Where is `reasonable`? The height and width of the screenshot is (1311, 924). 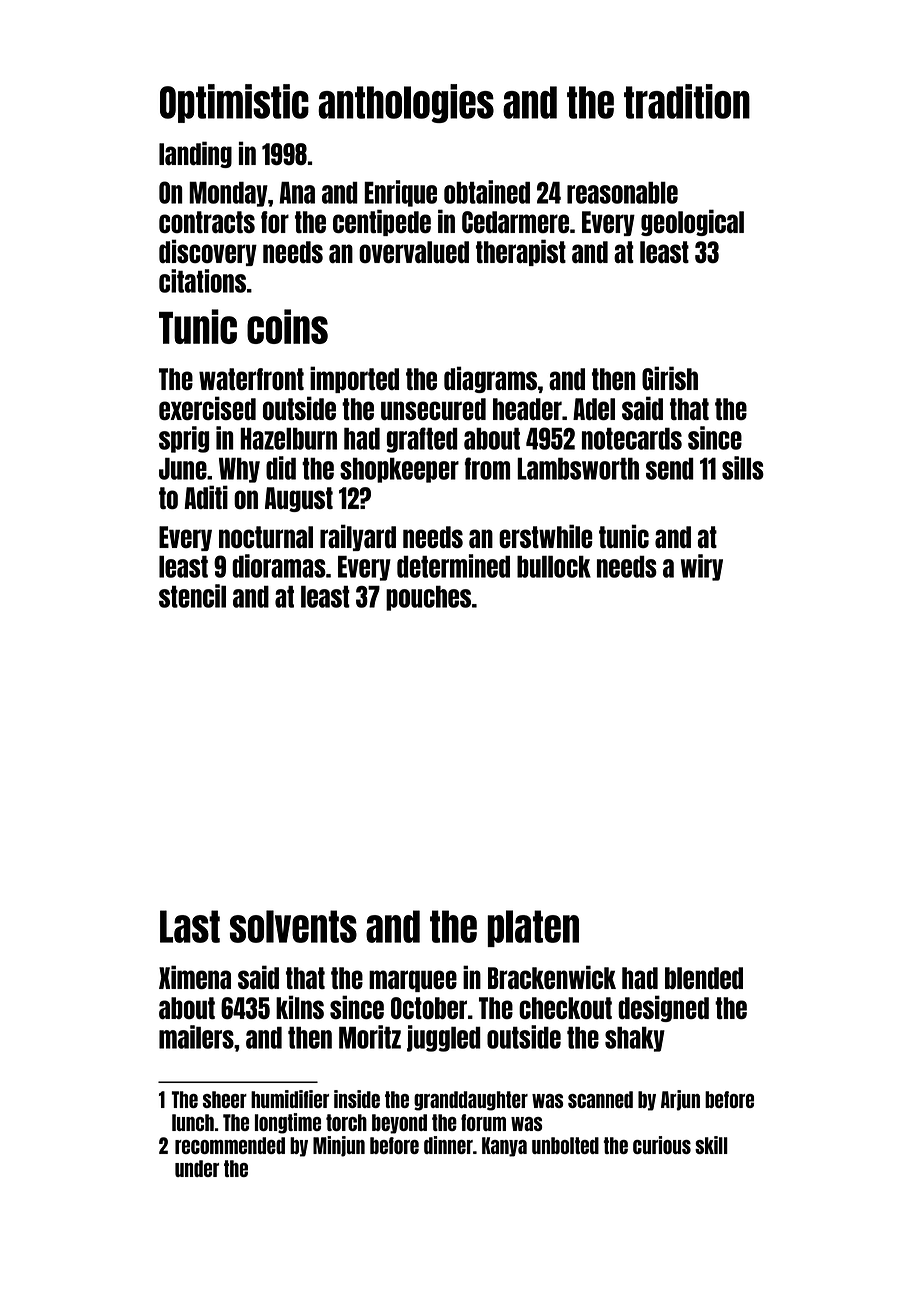 reasonable is located at coordinates (622, 193).
